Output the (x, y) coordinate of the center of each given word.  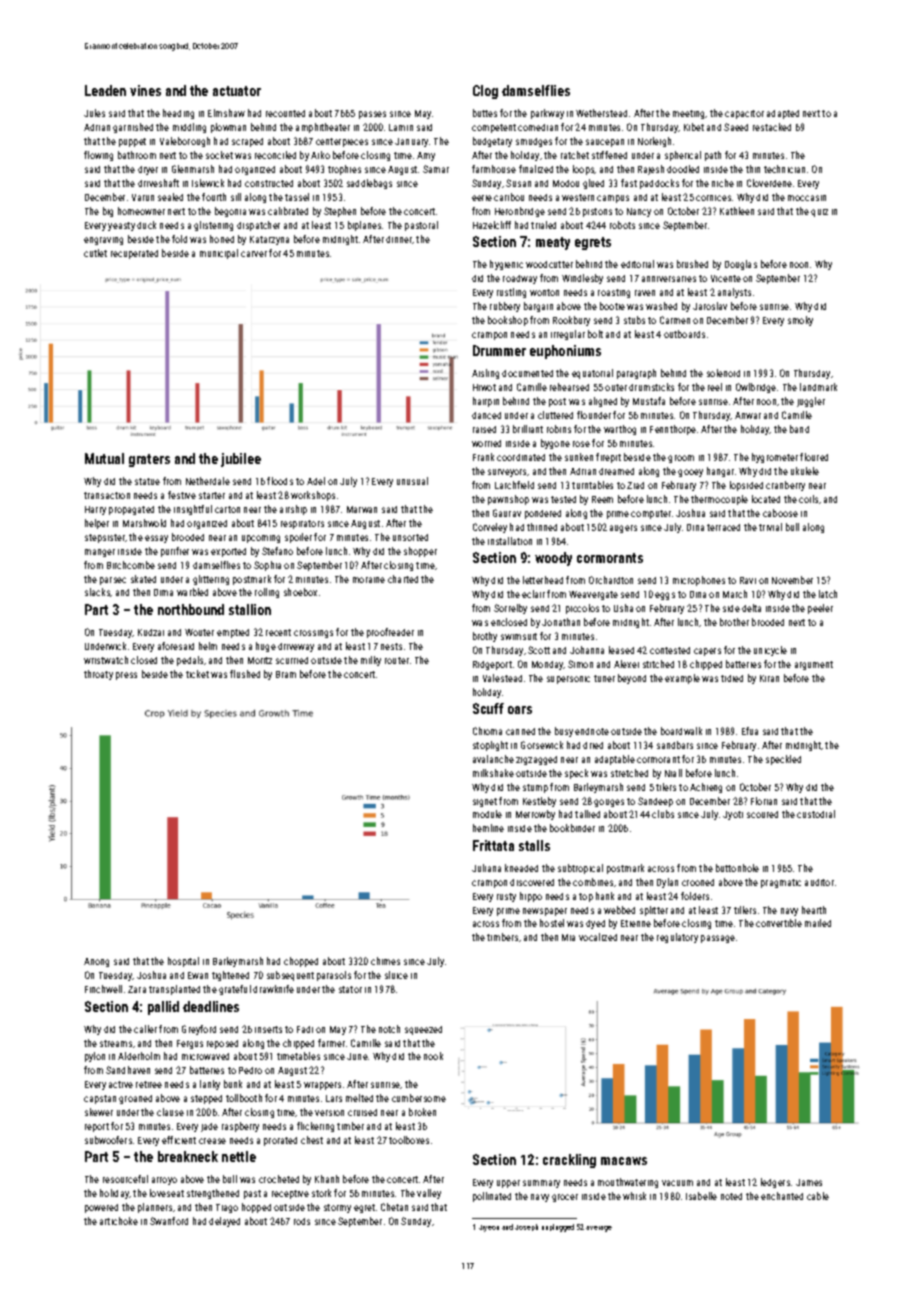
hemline (488, 828)
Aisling (485, 374)
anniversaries (669, 279)
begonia (230, 212)
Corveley (490, 528)
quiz (819, 213)
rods (302, 1221)
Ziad (635, 485)
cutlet (95, 253)
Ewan (198, 975)
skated (143, 579)
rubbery (505, 307)
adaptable (615, 760)
